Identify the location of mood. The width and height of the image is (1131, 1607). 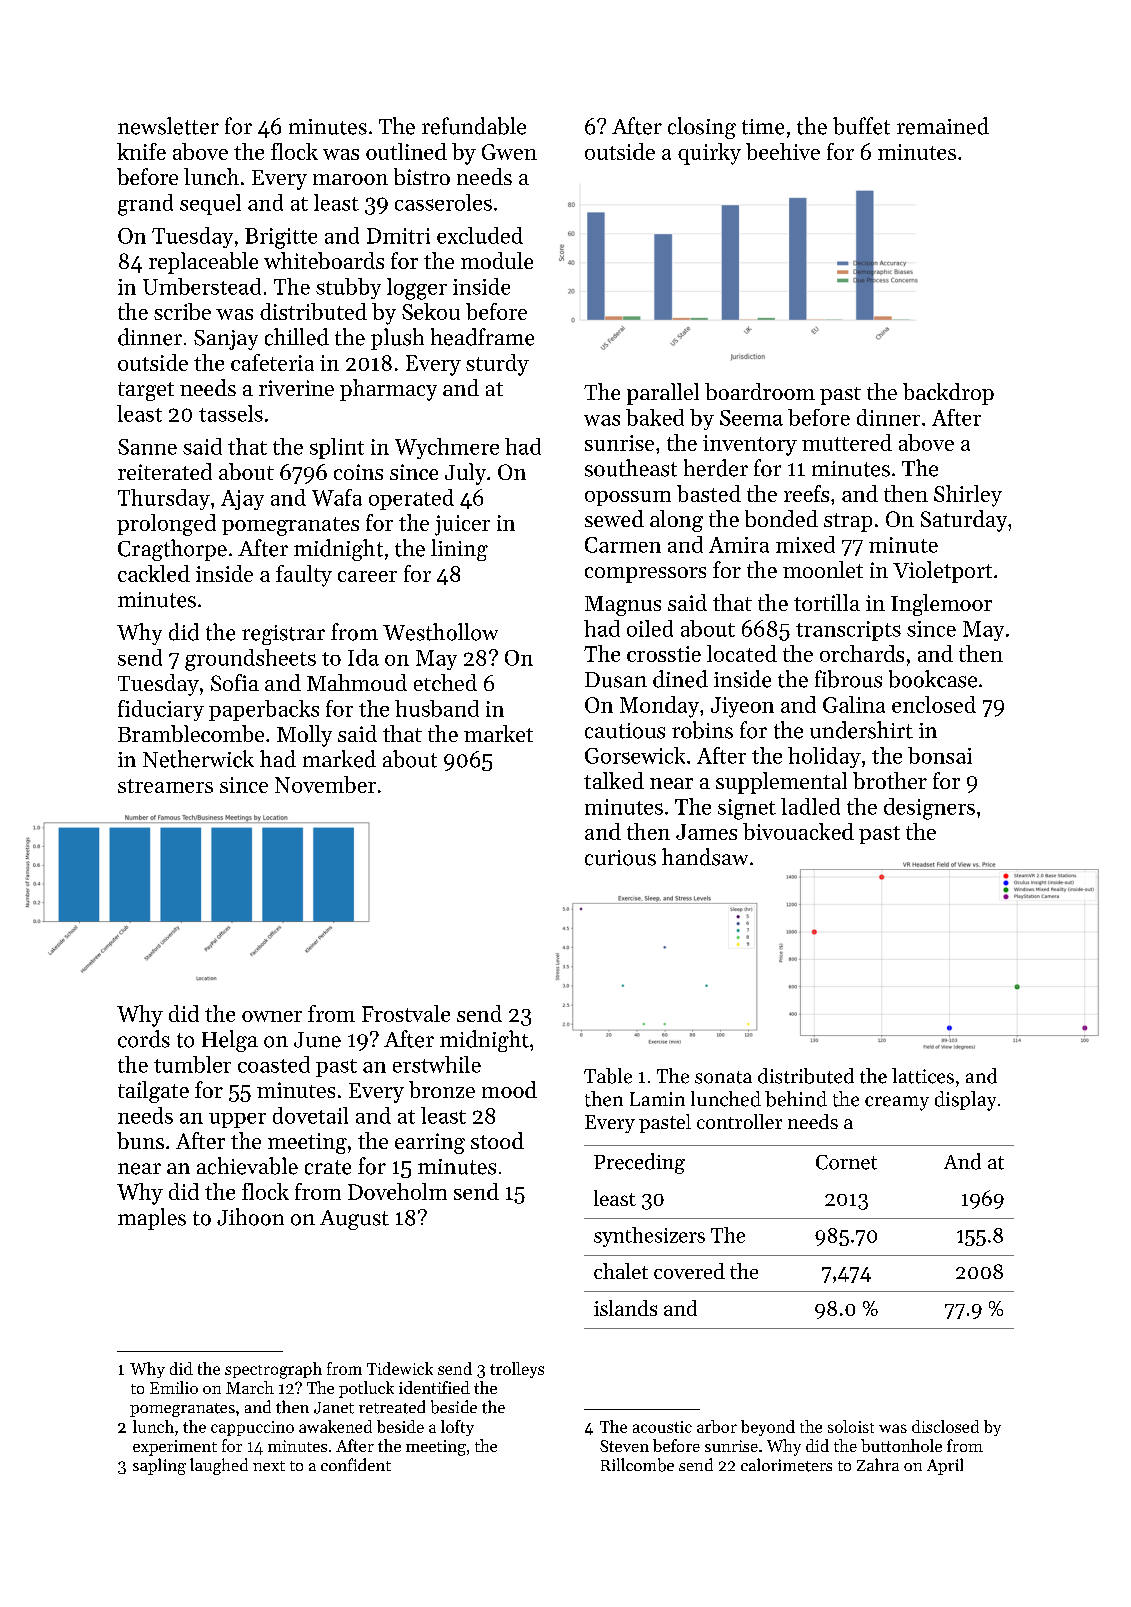
(509, 1089).
